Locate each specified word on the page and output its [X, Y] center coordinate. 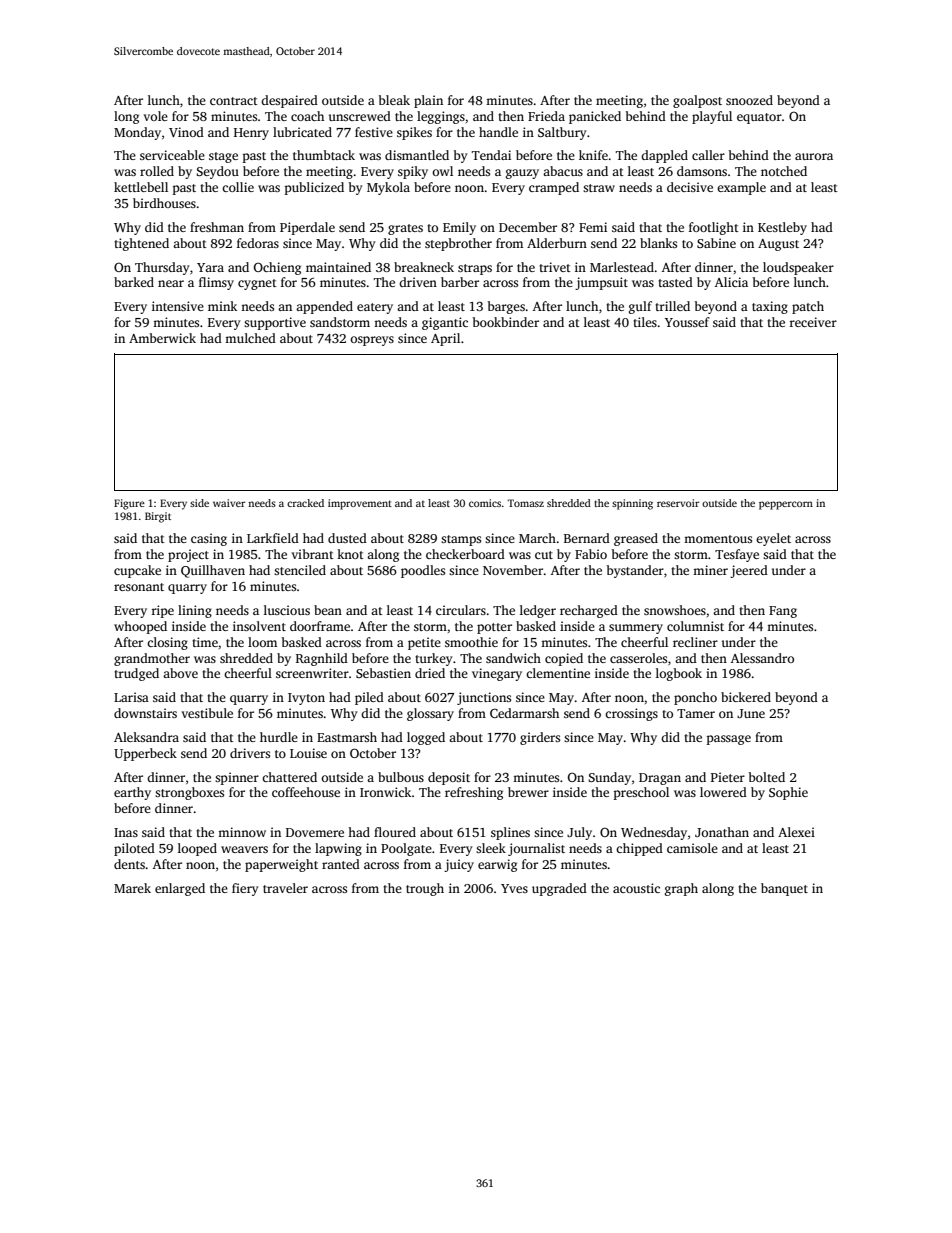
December [528, 227]
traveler [285, 888]
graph [681, 889]
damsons [702, 171]
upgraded [559, 889]
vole [156, 116]
